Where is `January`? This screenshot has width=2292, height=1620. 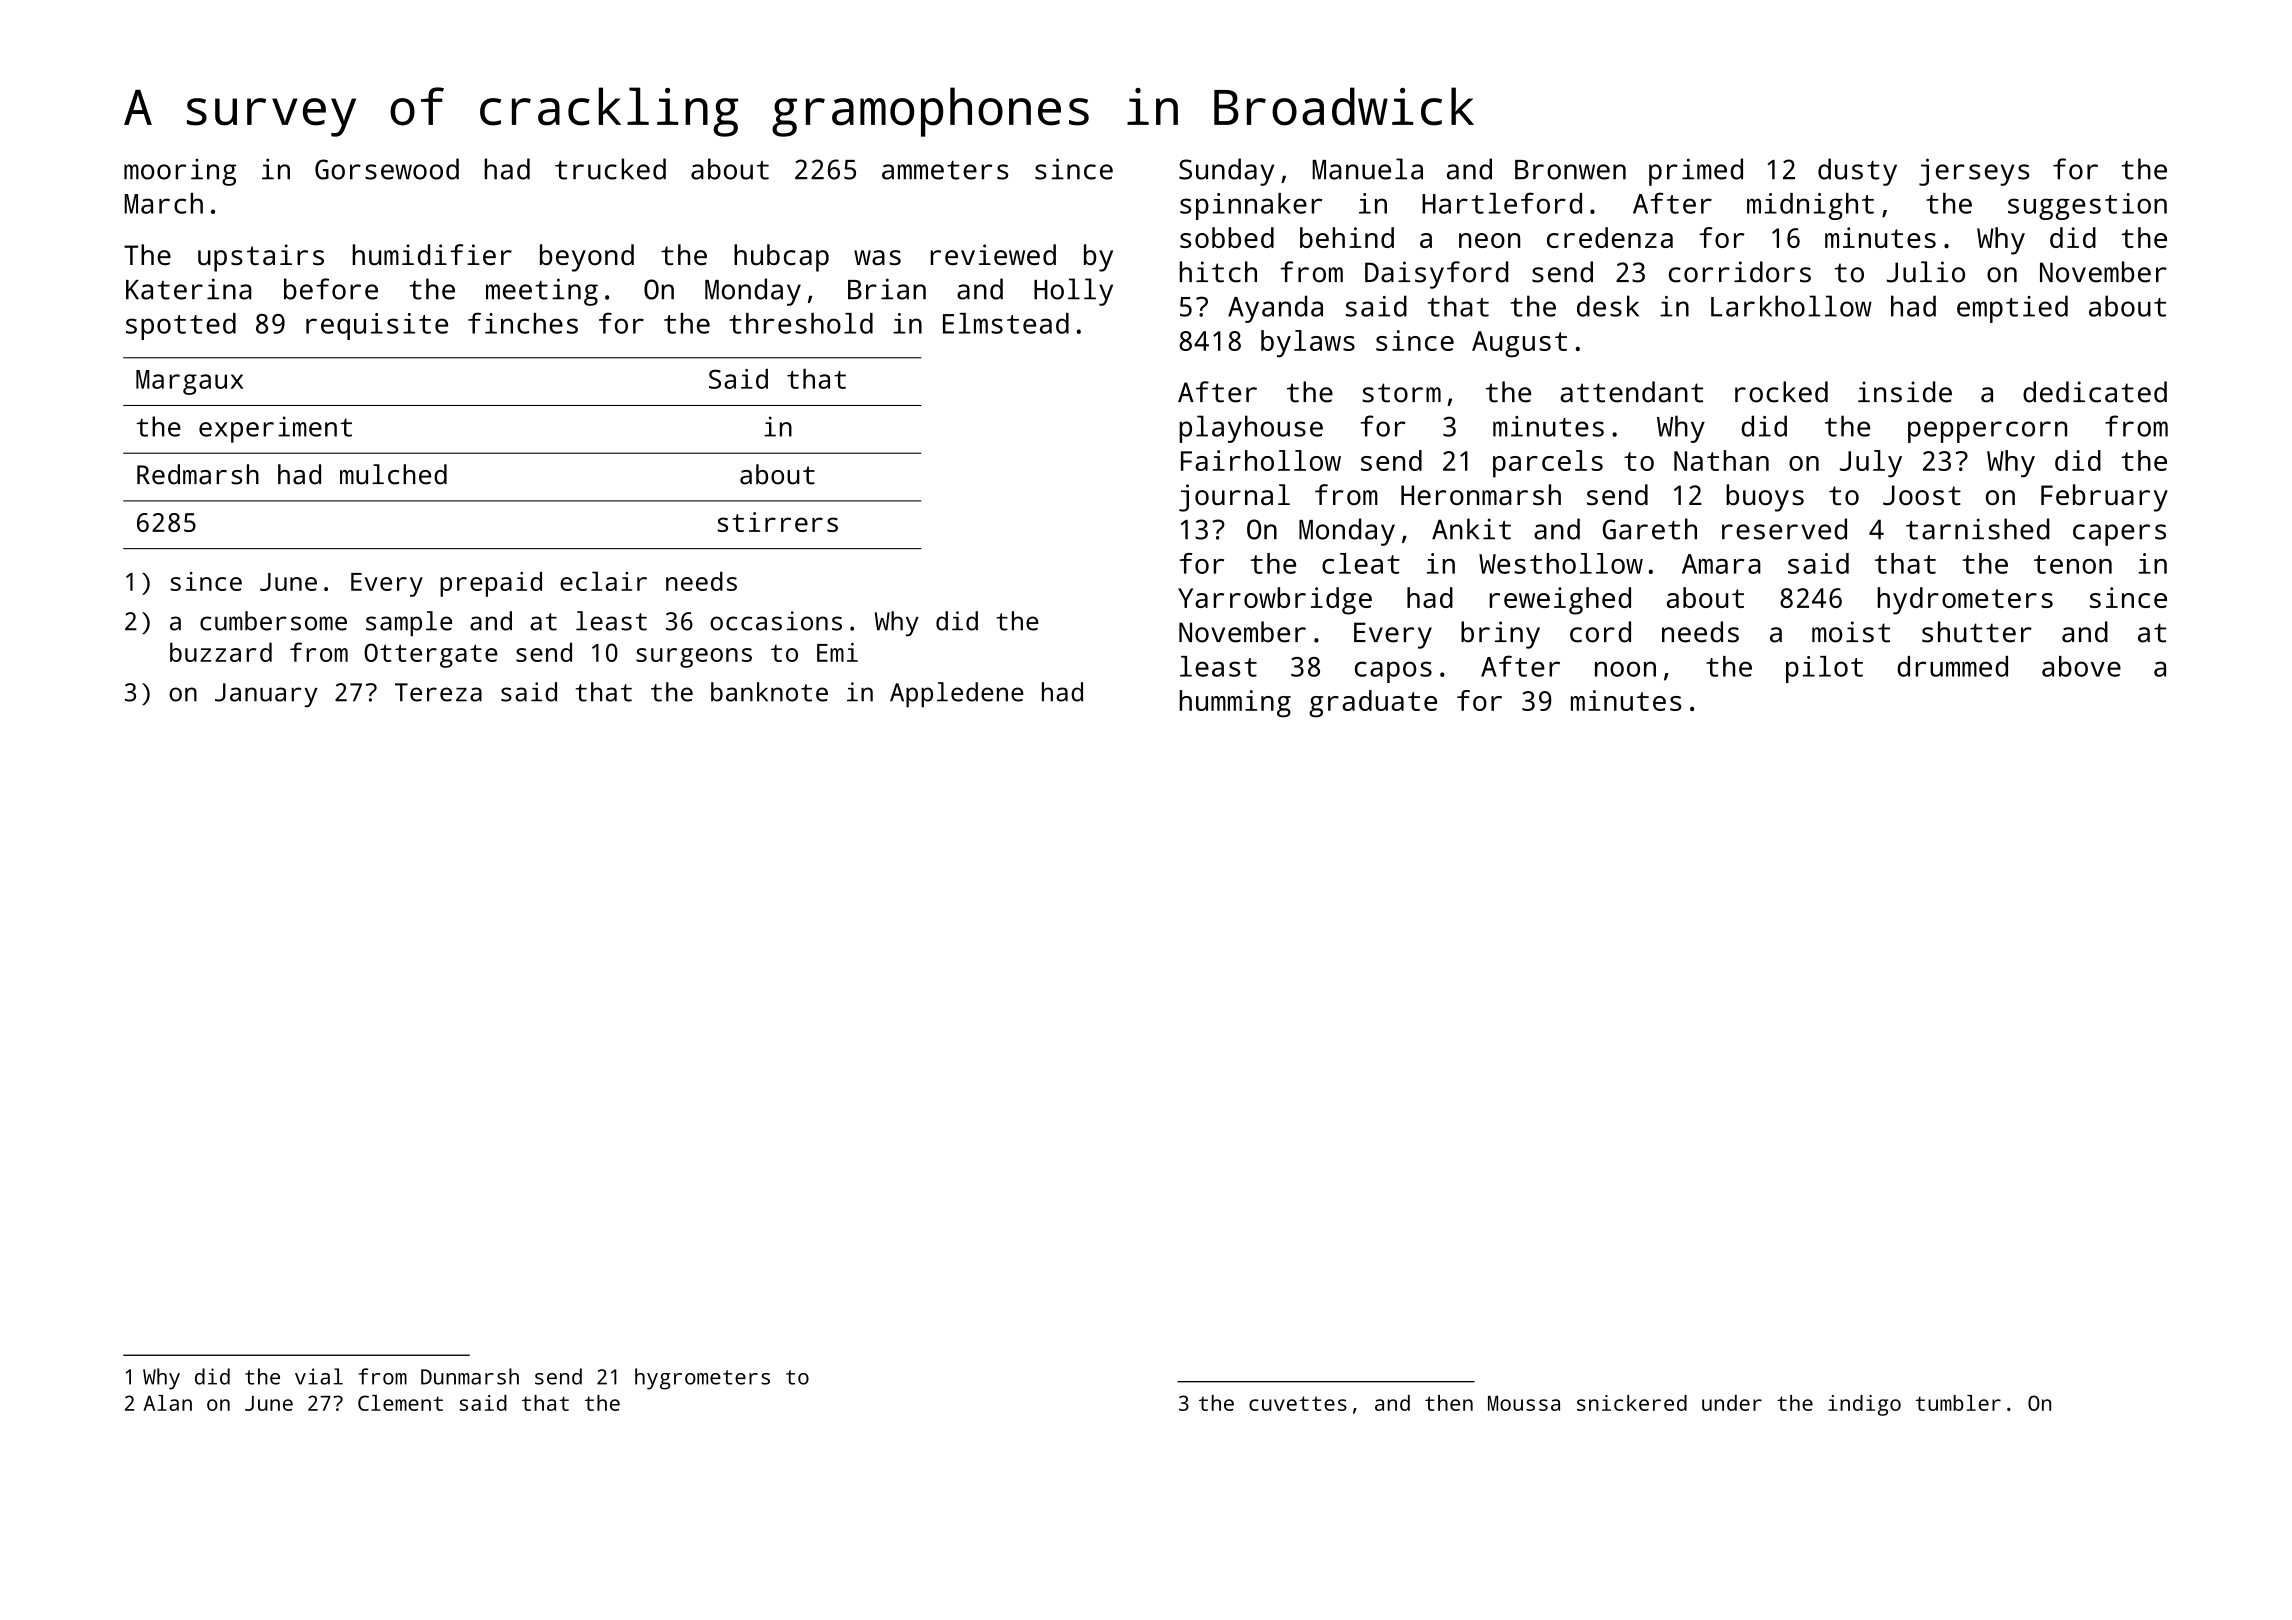 January is located at coordinates (266, 695).
